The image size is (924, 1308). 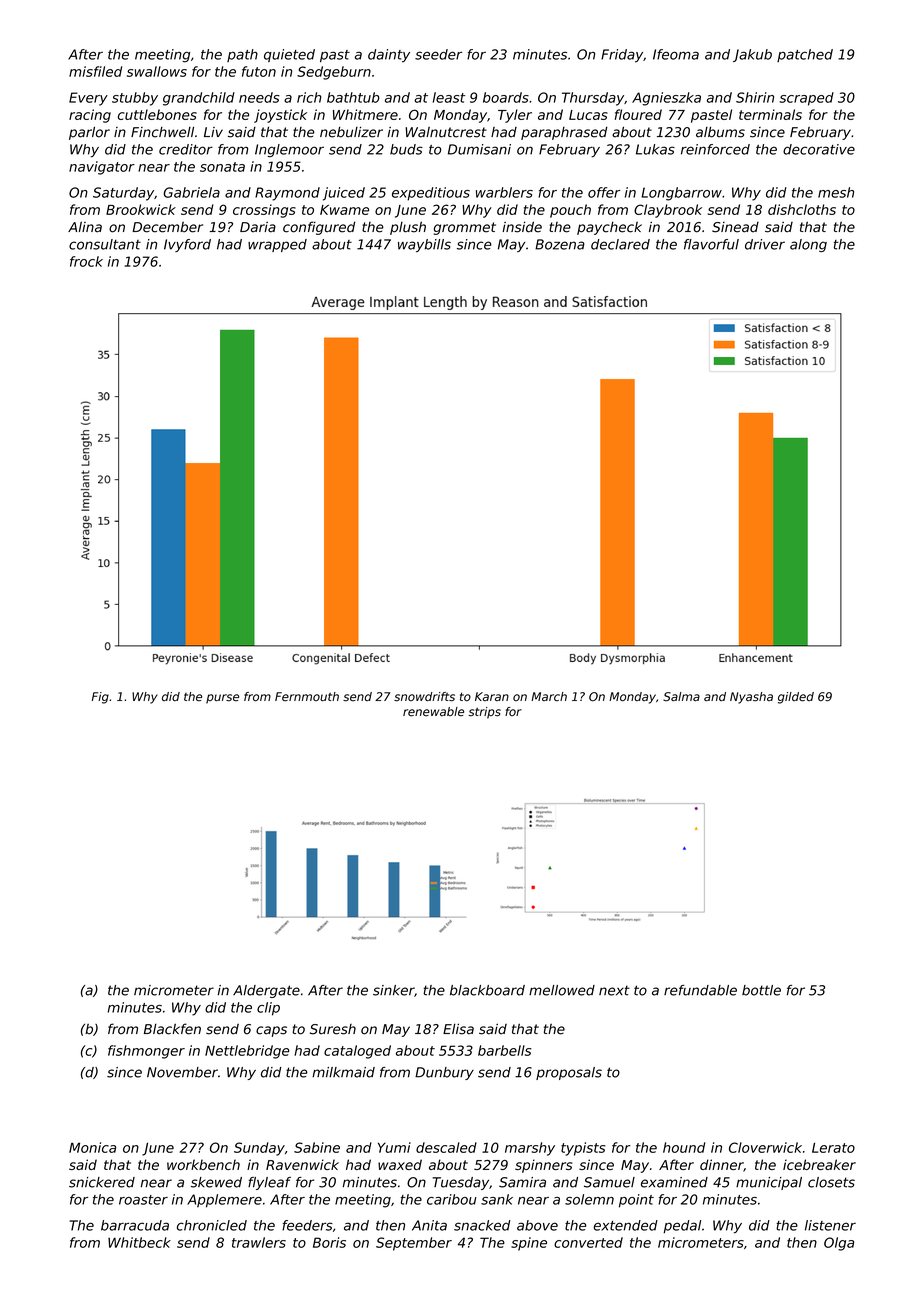 What do you see at coordinates (805, 55) in the screenshot?
I see `patched` at bounding box center [805, 55].
